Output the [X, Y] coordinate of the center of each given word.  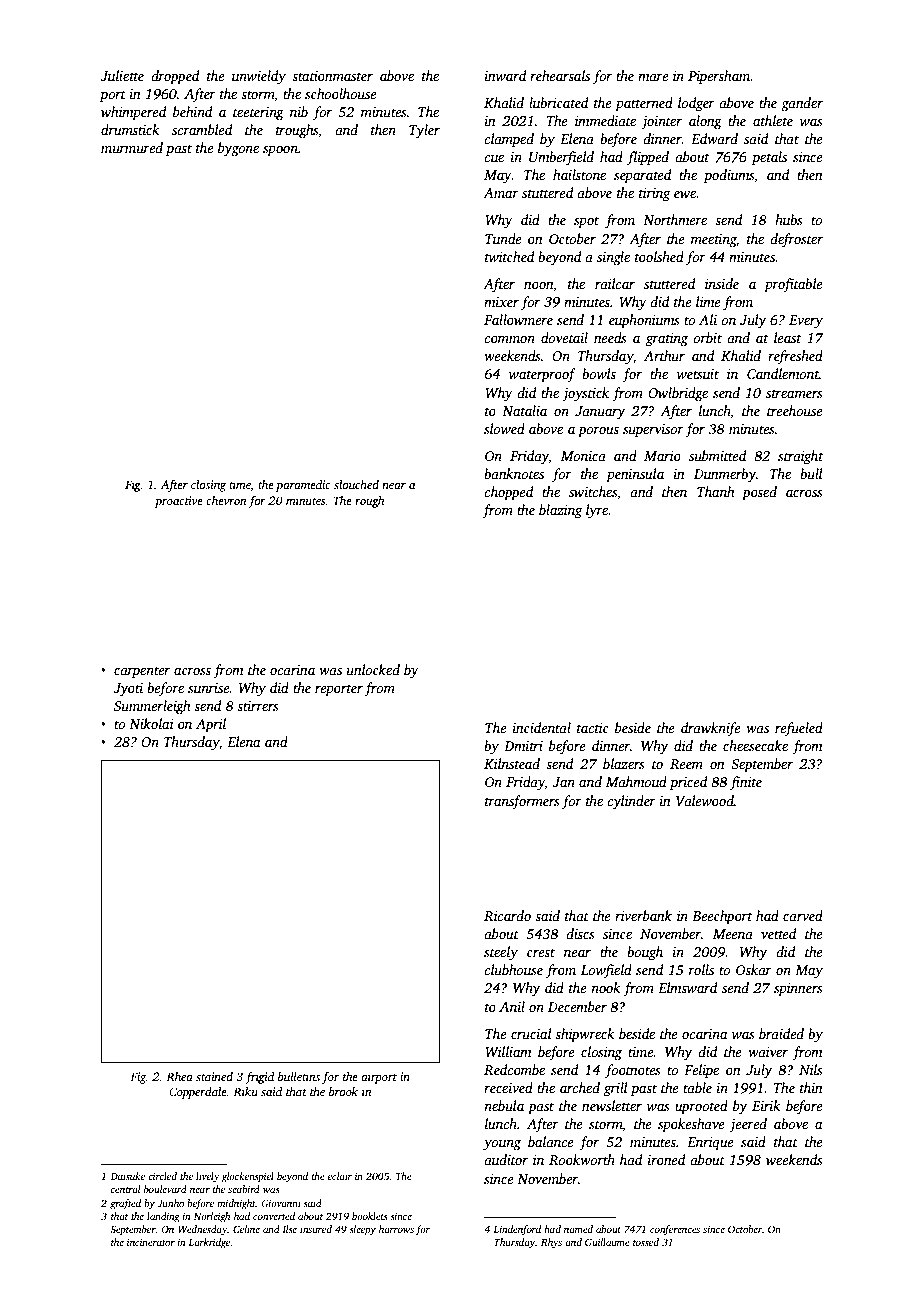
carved [803, 915]
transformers [522, 802]
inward [505, 75]
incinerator [151, 1242]
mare [653, 77]
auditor [506, 1159]
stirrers [258, 706]
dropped [175, 77]
